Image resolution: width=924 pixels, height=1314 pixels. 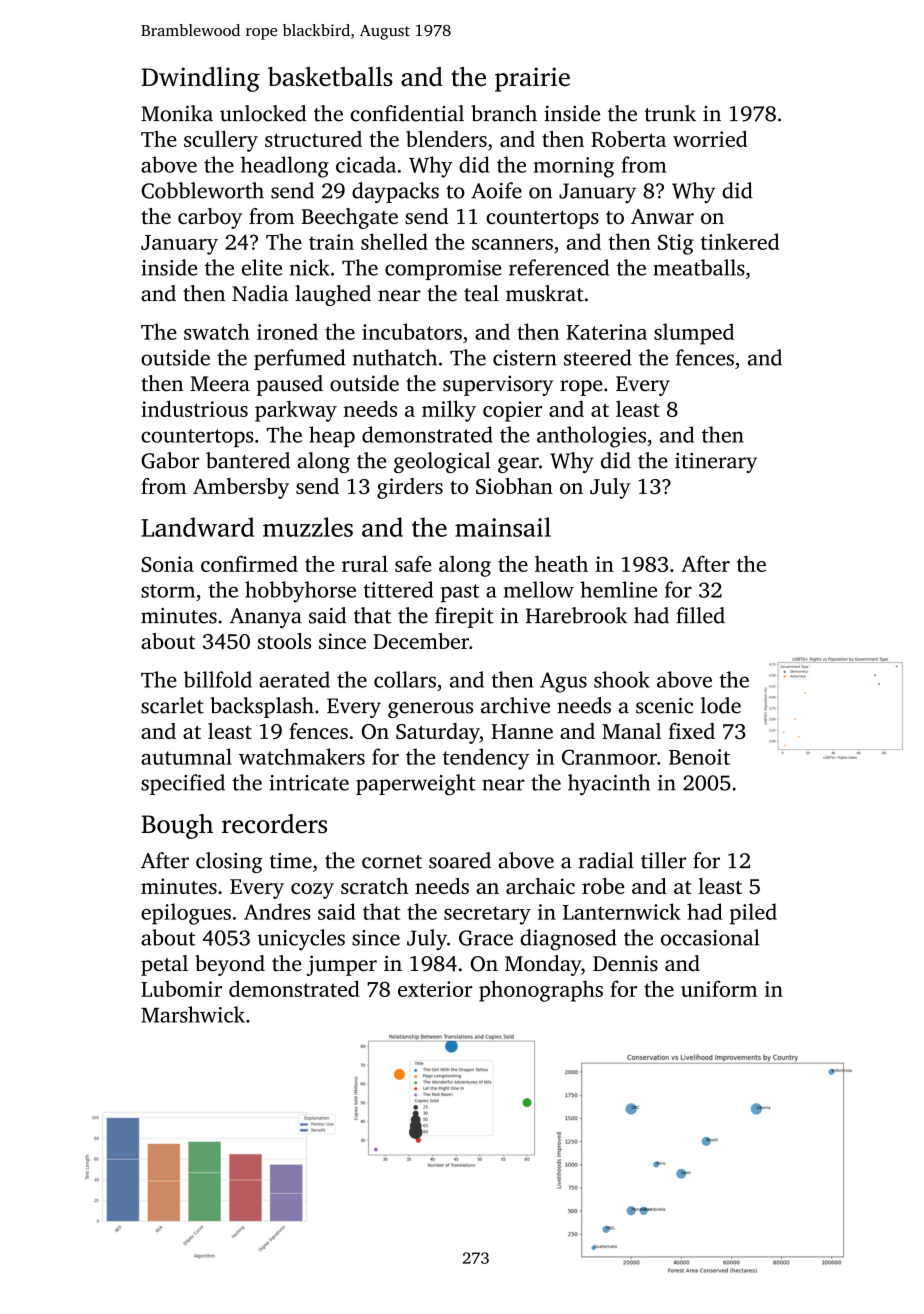 What do you see at coordinates (210, 218) in the image?
I see `carboy` at bounding box center [210, 218].
